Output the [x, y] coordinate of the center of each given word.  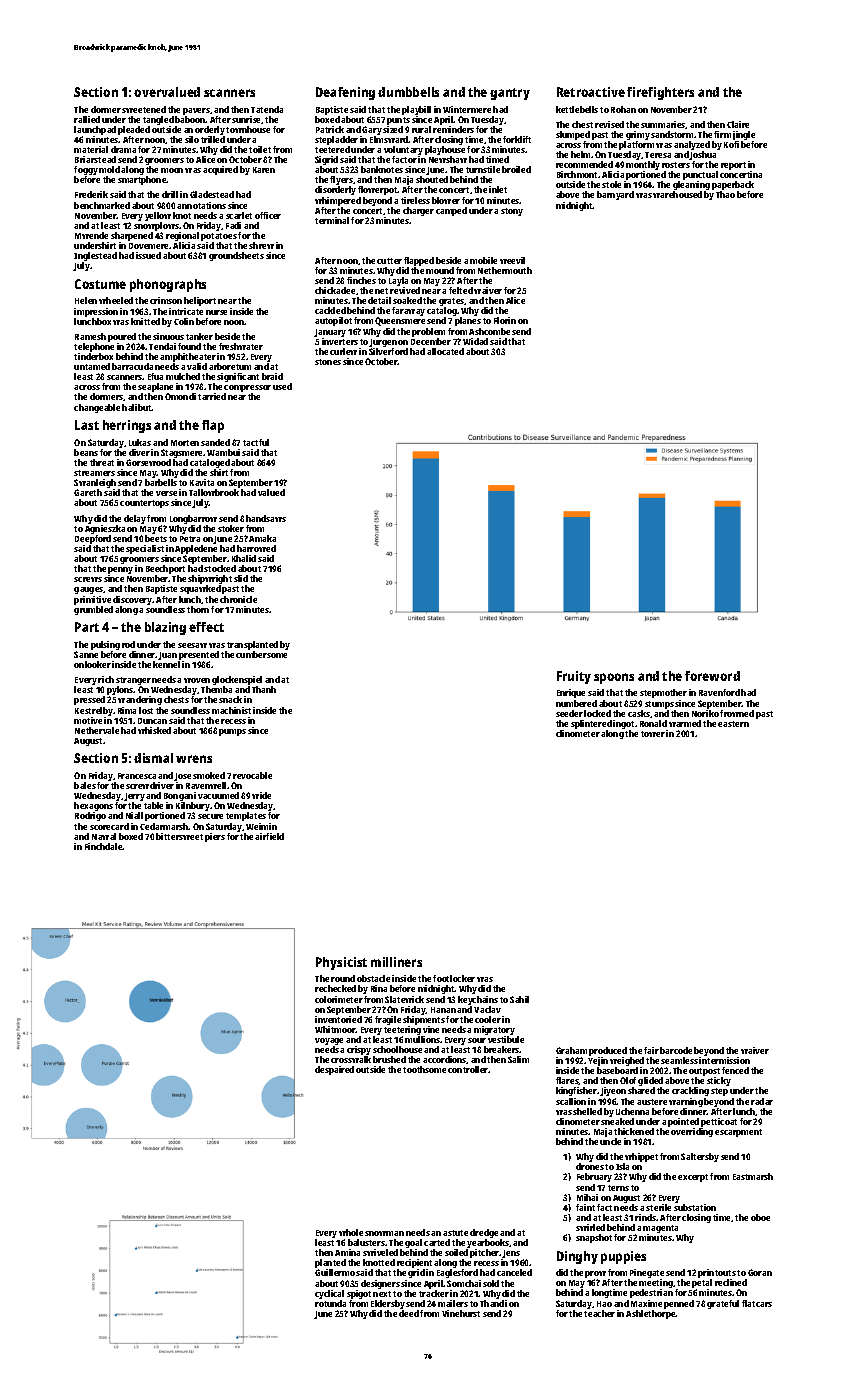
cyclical [329, 1294]
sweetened [144, 109]
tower [653, 734]
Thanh [264, 689]
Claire [738, 124]
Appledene [196, 549]
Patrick [330, 129]
